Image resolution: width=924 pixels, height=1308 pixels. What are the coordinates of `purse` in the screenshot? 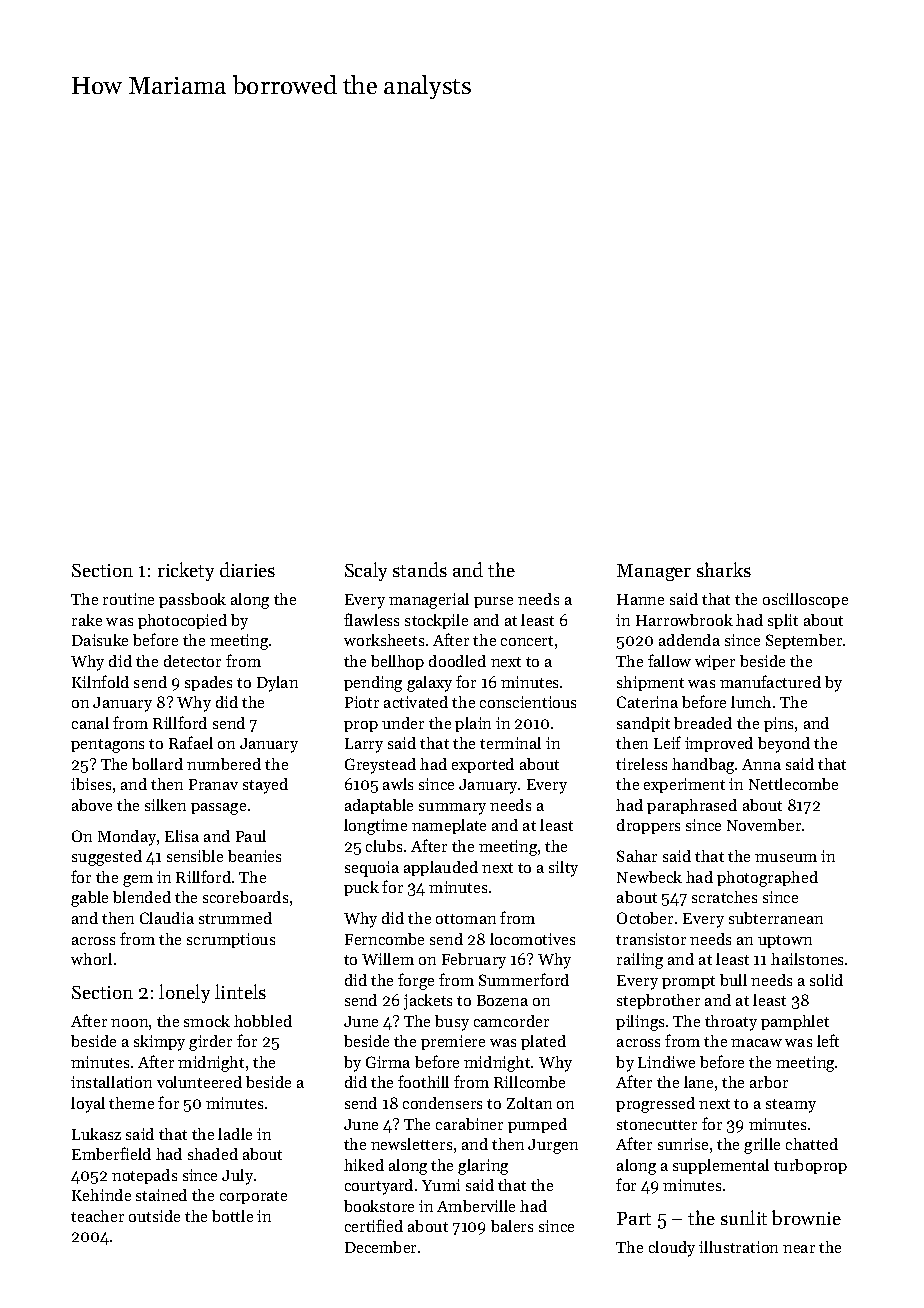 It's located at (493, 602).
